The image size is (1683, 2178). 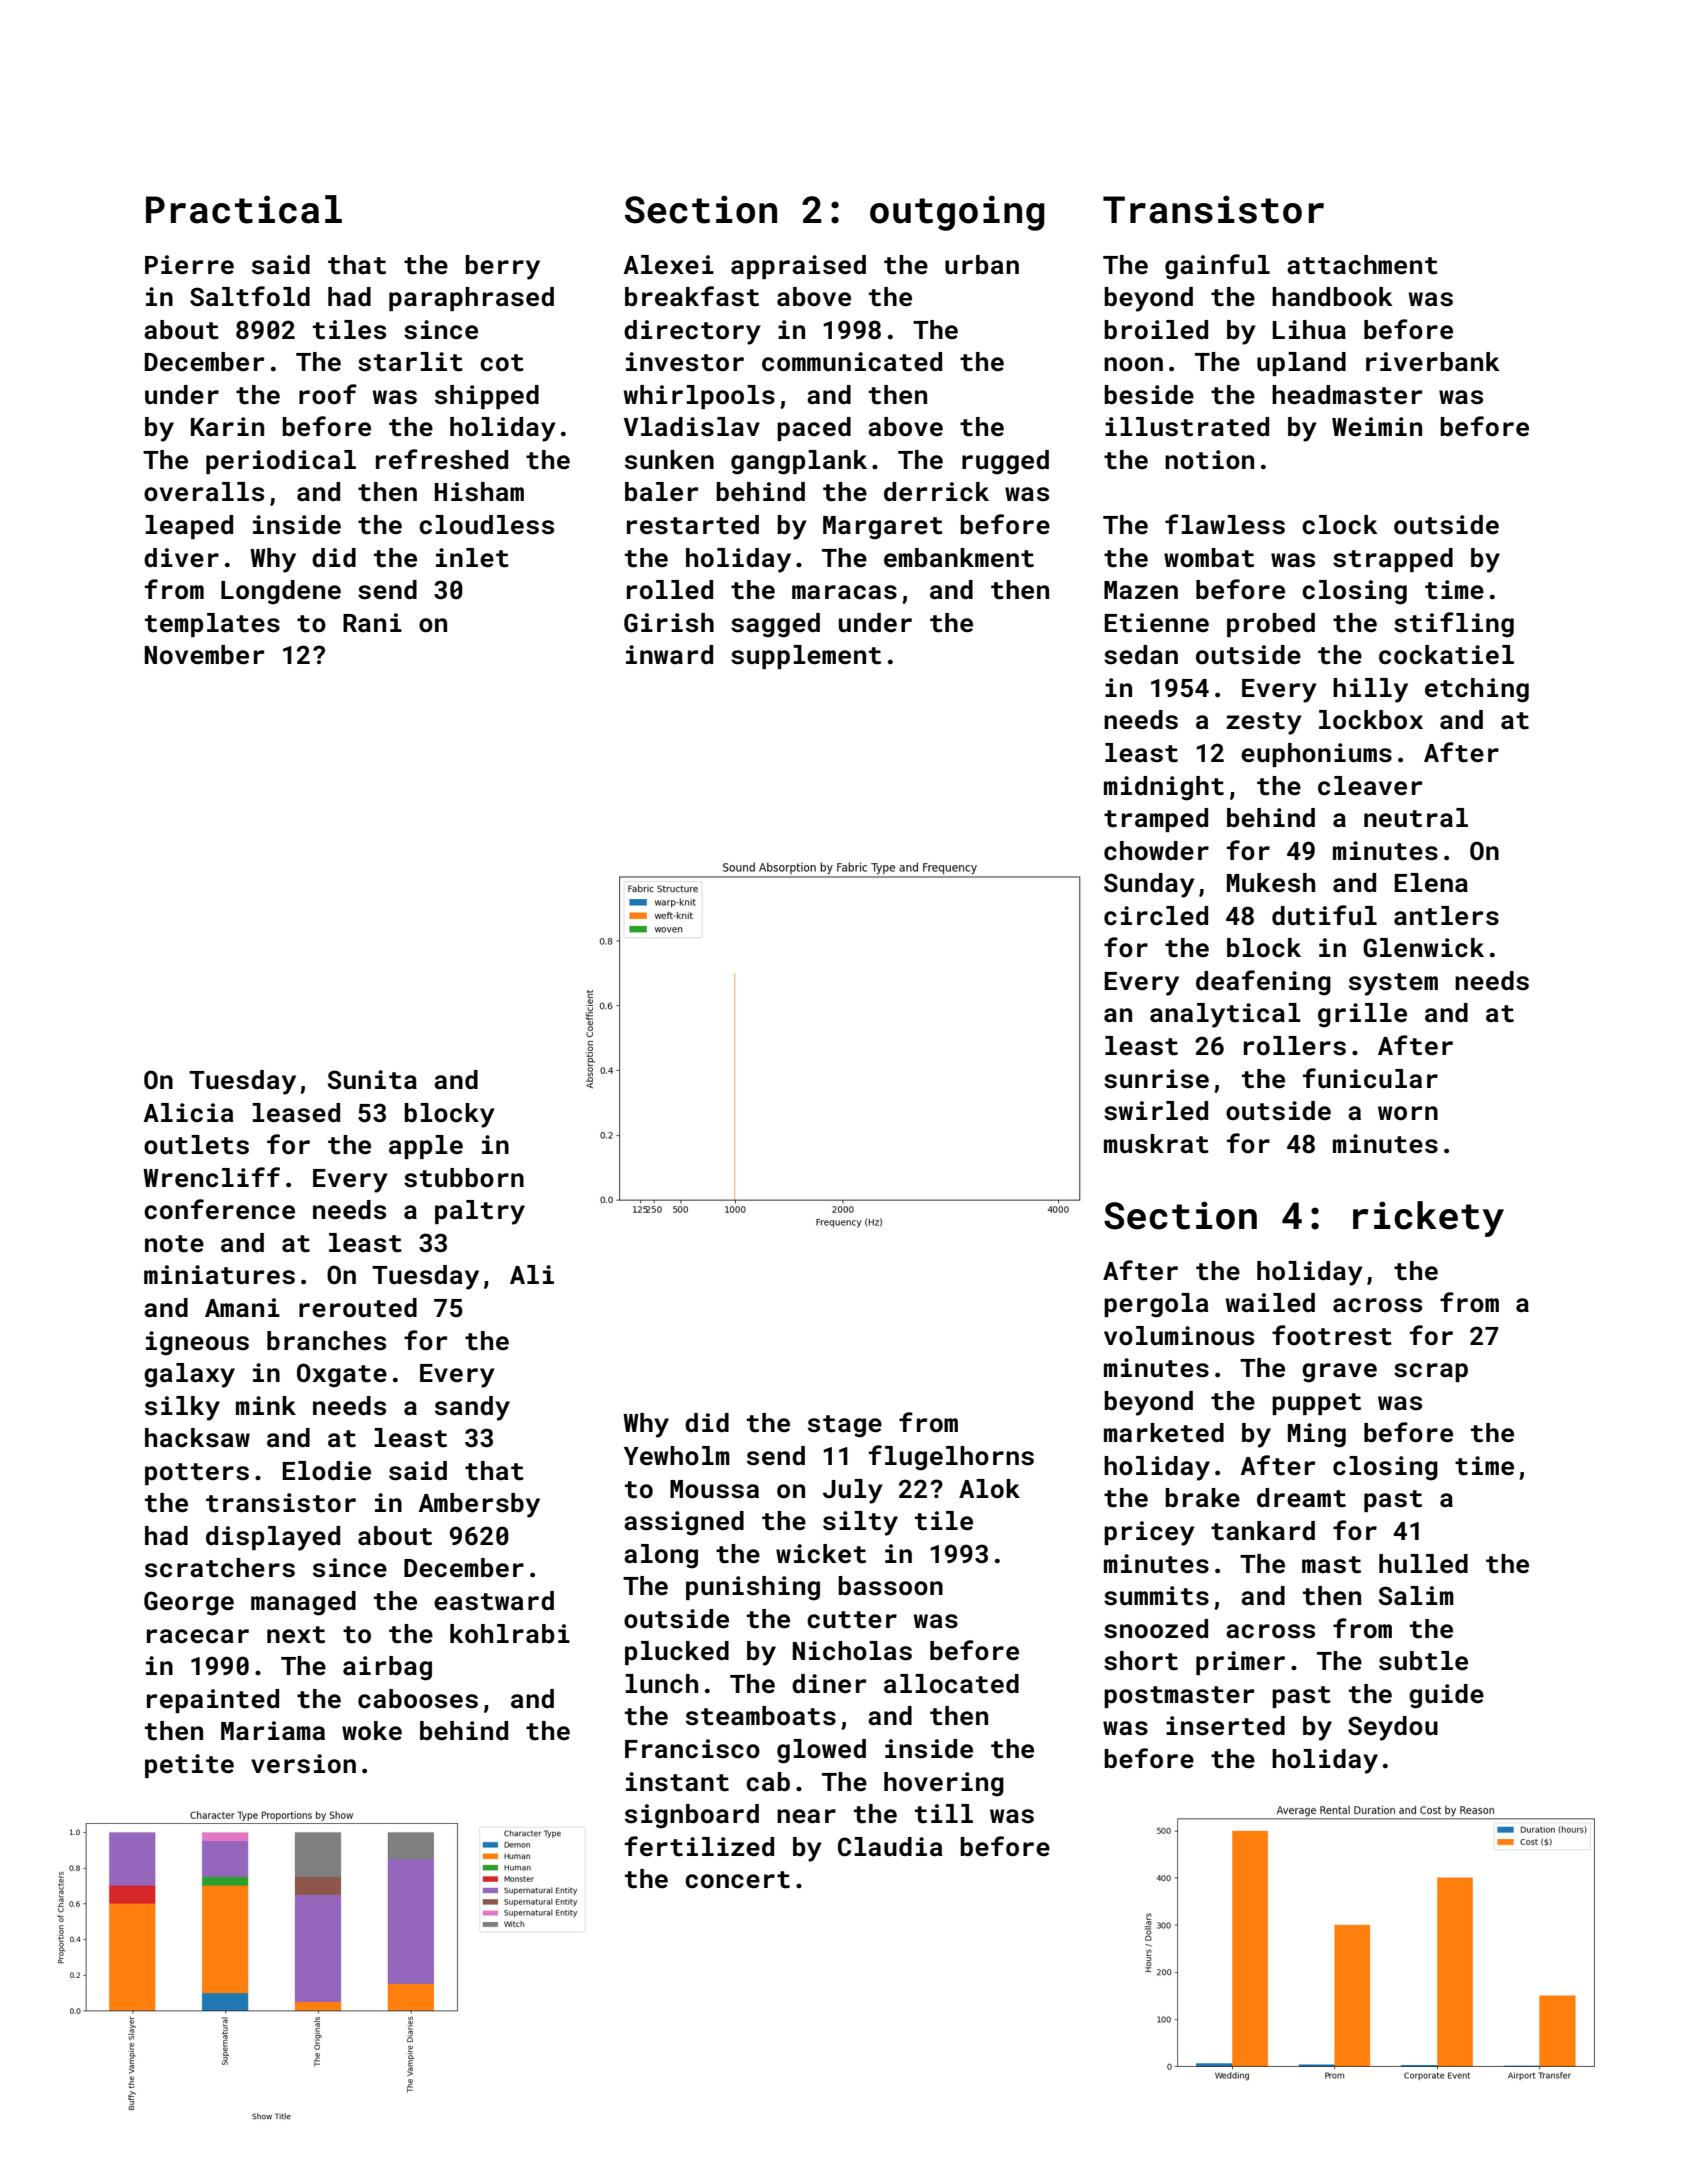 What do you see at coordinates (669, 654) in the document?
I see `inward` at bounding box center [669, 654].
